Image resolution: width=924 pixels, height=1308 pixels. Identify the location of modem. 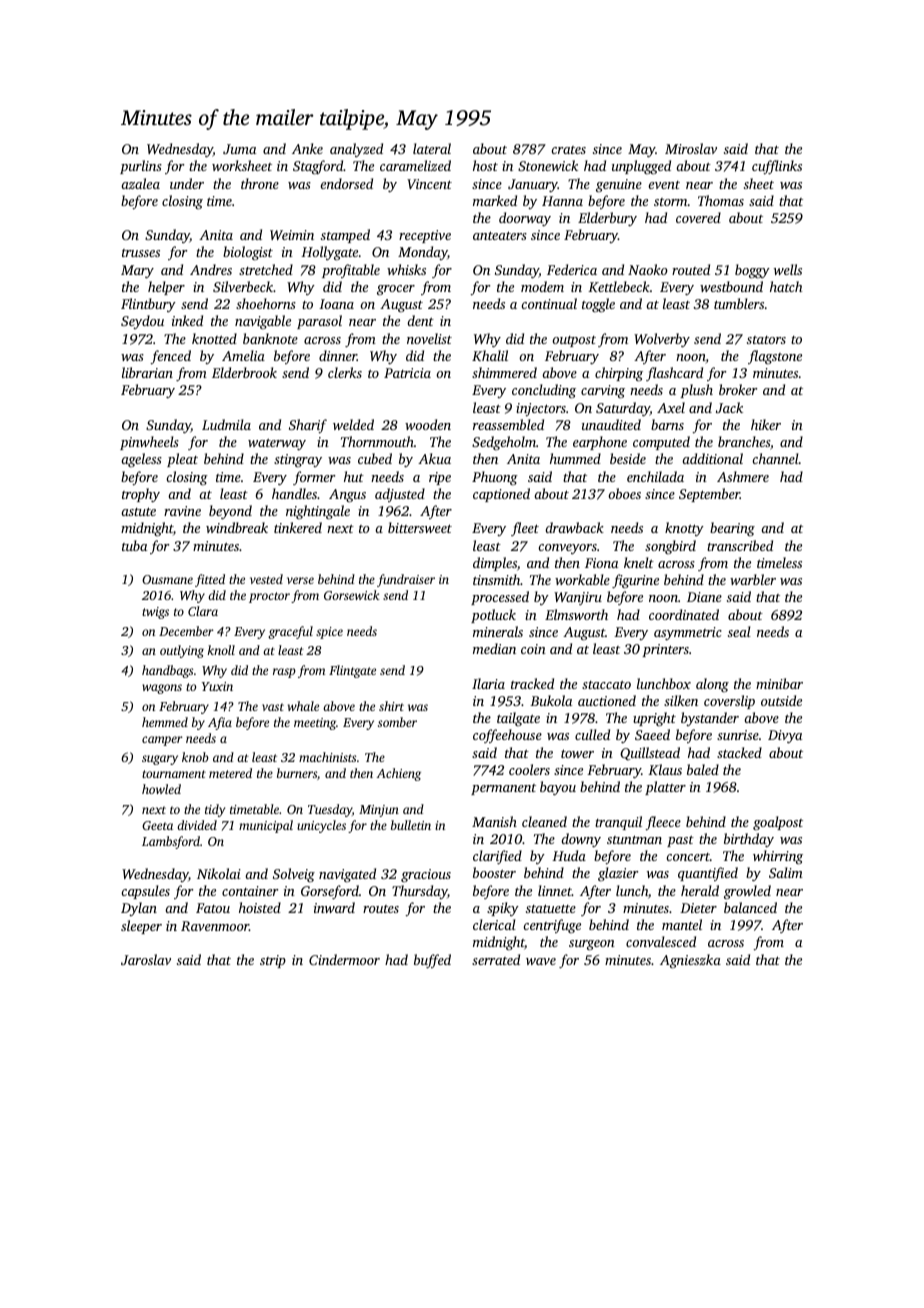
(542, 286).
